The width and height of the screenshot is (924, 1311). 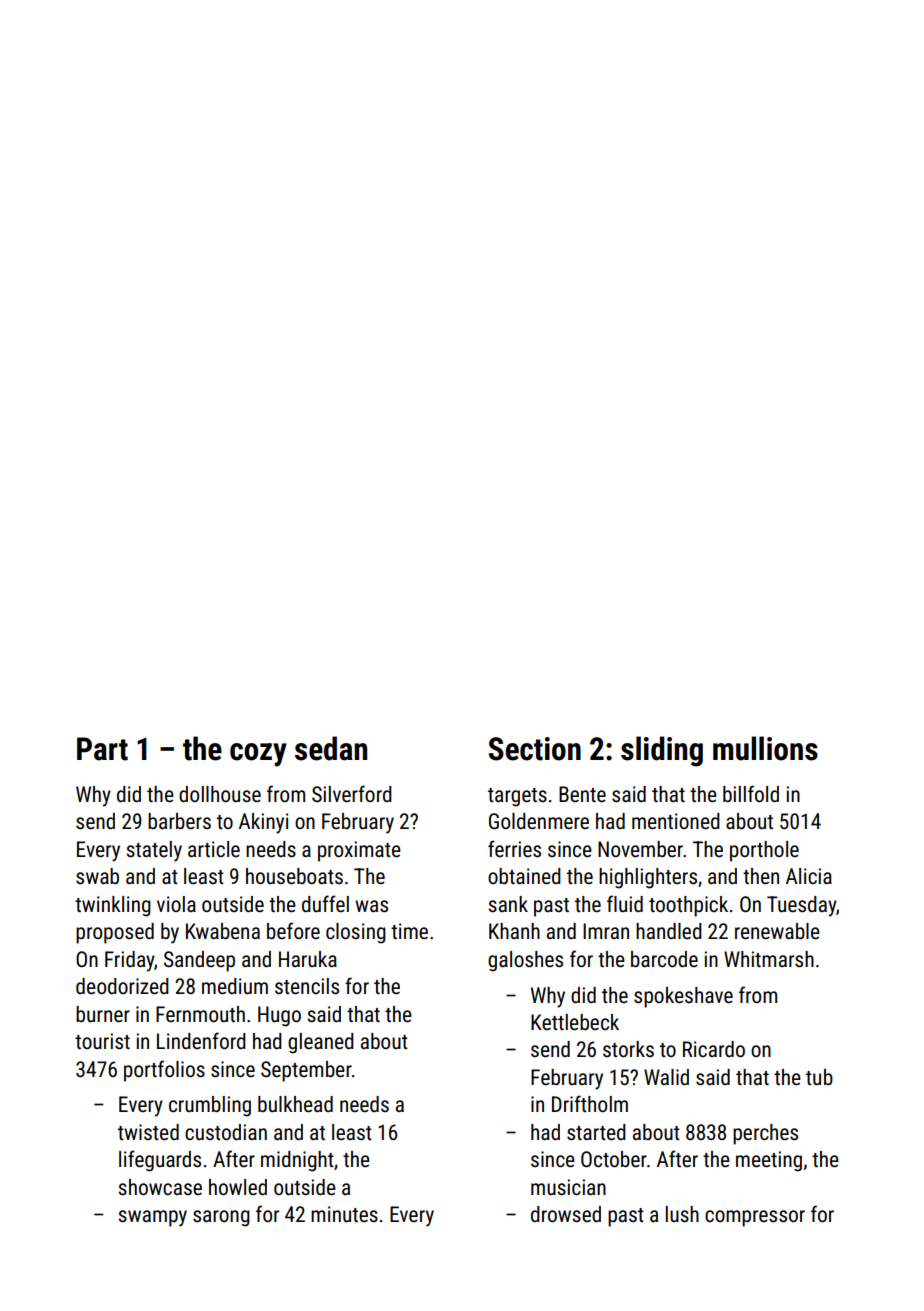 What do you see at coordinates (176, 904) in the screenshot?
I see `viola` at bounding box center [176, 904].
